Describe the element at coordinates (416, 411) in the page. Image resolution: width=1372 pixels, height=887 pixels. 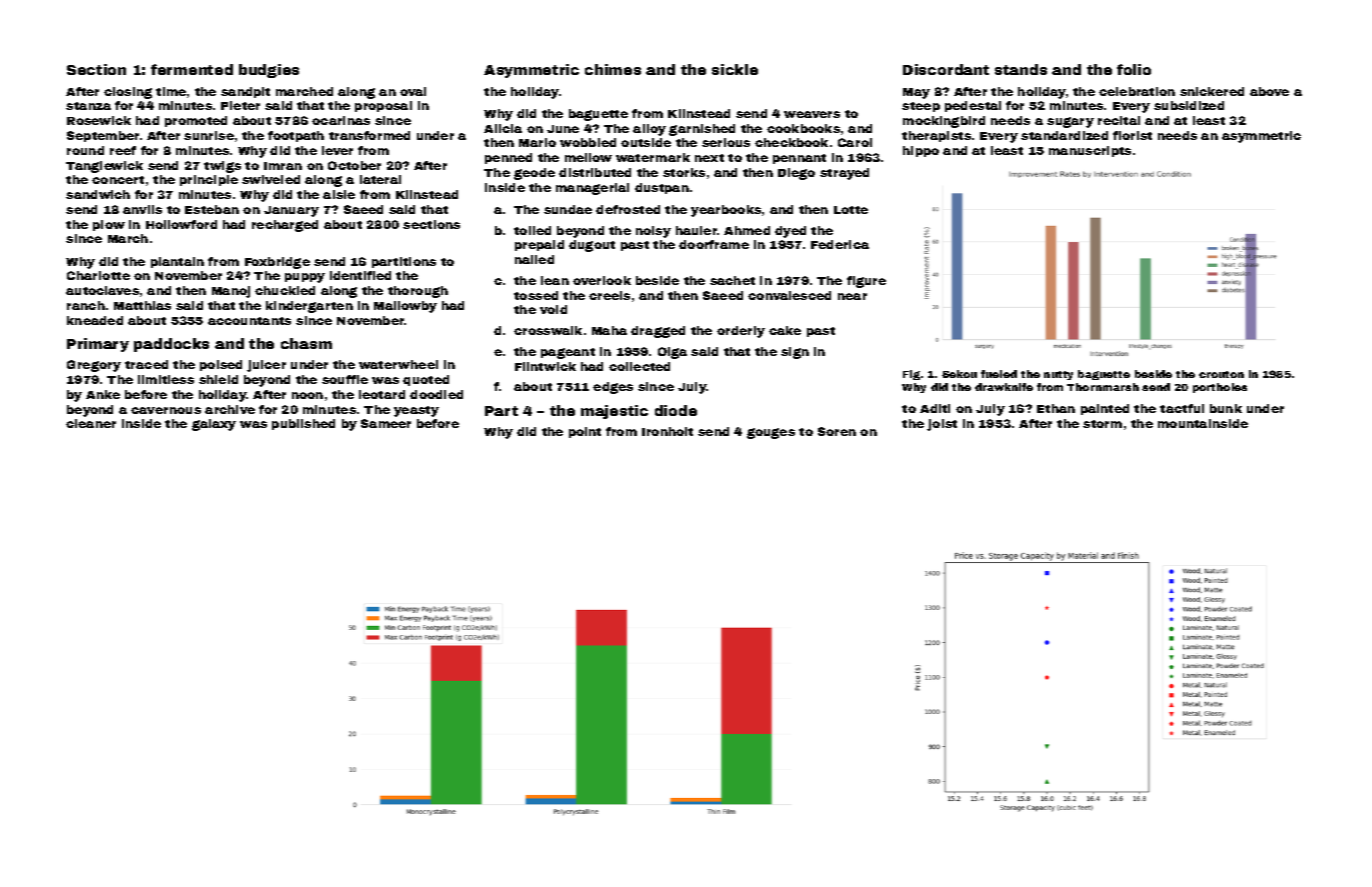
I see `yeasty` at that location.
